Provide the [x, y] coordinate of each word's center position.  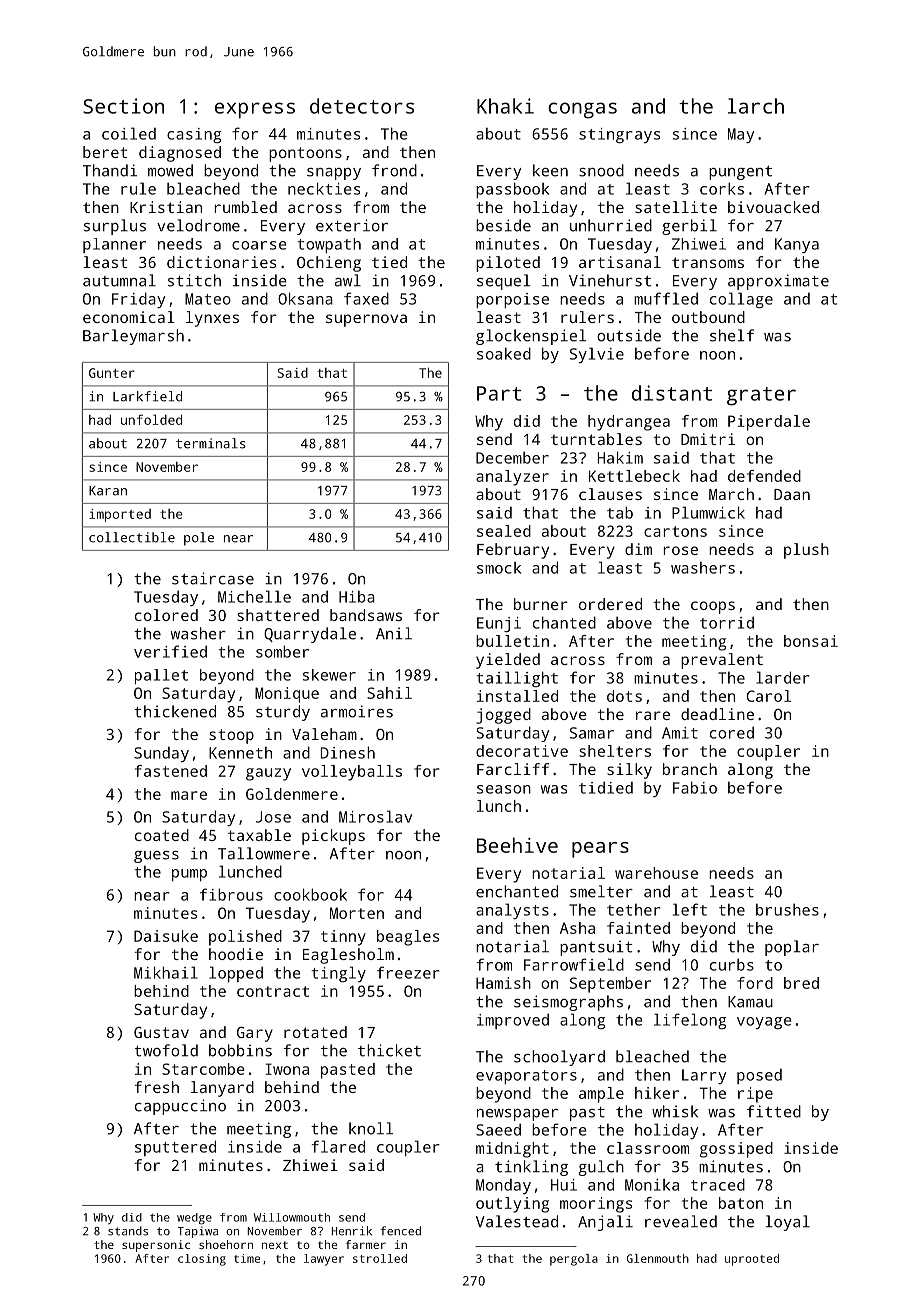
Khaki [505, 106]
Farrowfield [574, 964]
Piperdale [769, 423]
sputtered [175, 1148]
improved [513, 1021]
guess [156, 857]
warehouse [656, 873]
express [255, 110]
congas [582, 110]
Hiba [357, 597]
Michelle [254, 596]
